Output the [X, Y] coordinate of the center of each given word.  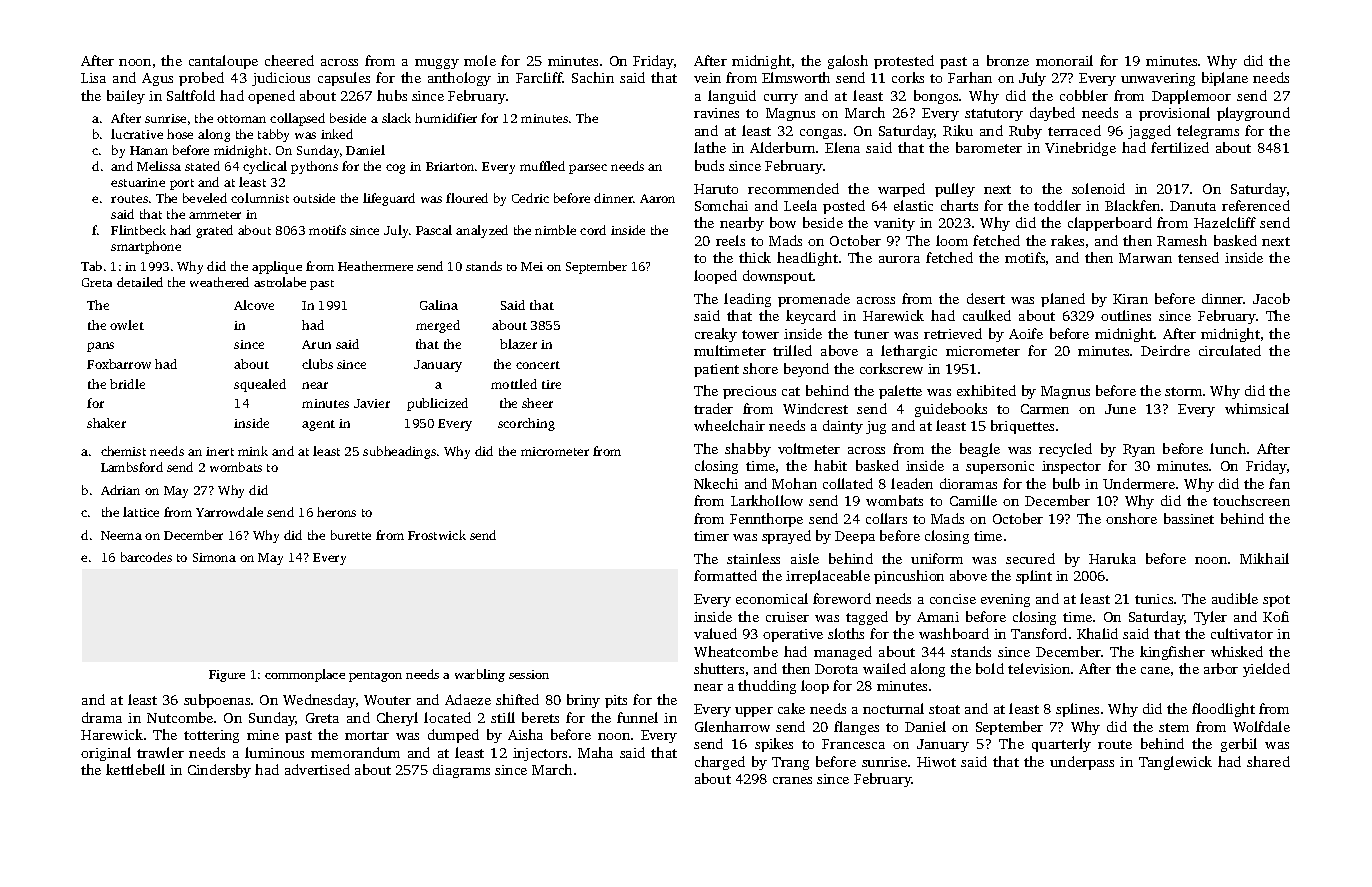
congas [821, 134]
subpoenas [217, 701]
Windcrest [815, 408]
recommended [793, 188]
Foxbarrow [119, 364]
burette [351, 535]
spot [1276, 601]
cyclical [265, 167]
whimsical [1257, 408]
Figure [227, 676]
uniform [937, 558]
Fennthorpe [766, 520]
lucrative [137, 134]
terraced [1074, 130]
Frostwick [437, 535]
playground [1253, 114]
